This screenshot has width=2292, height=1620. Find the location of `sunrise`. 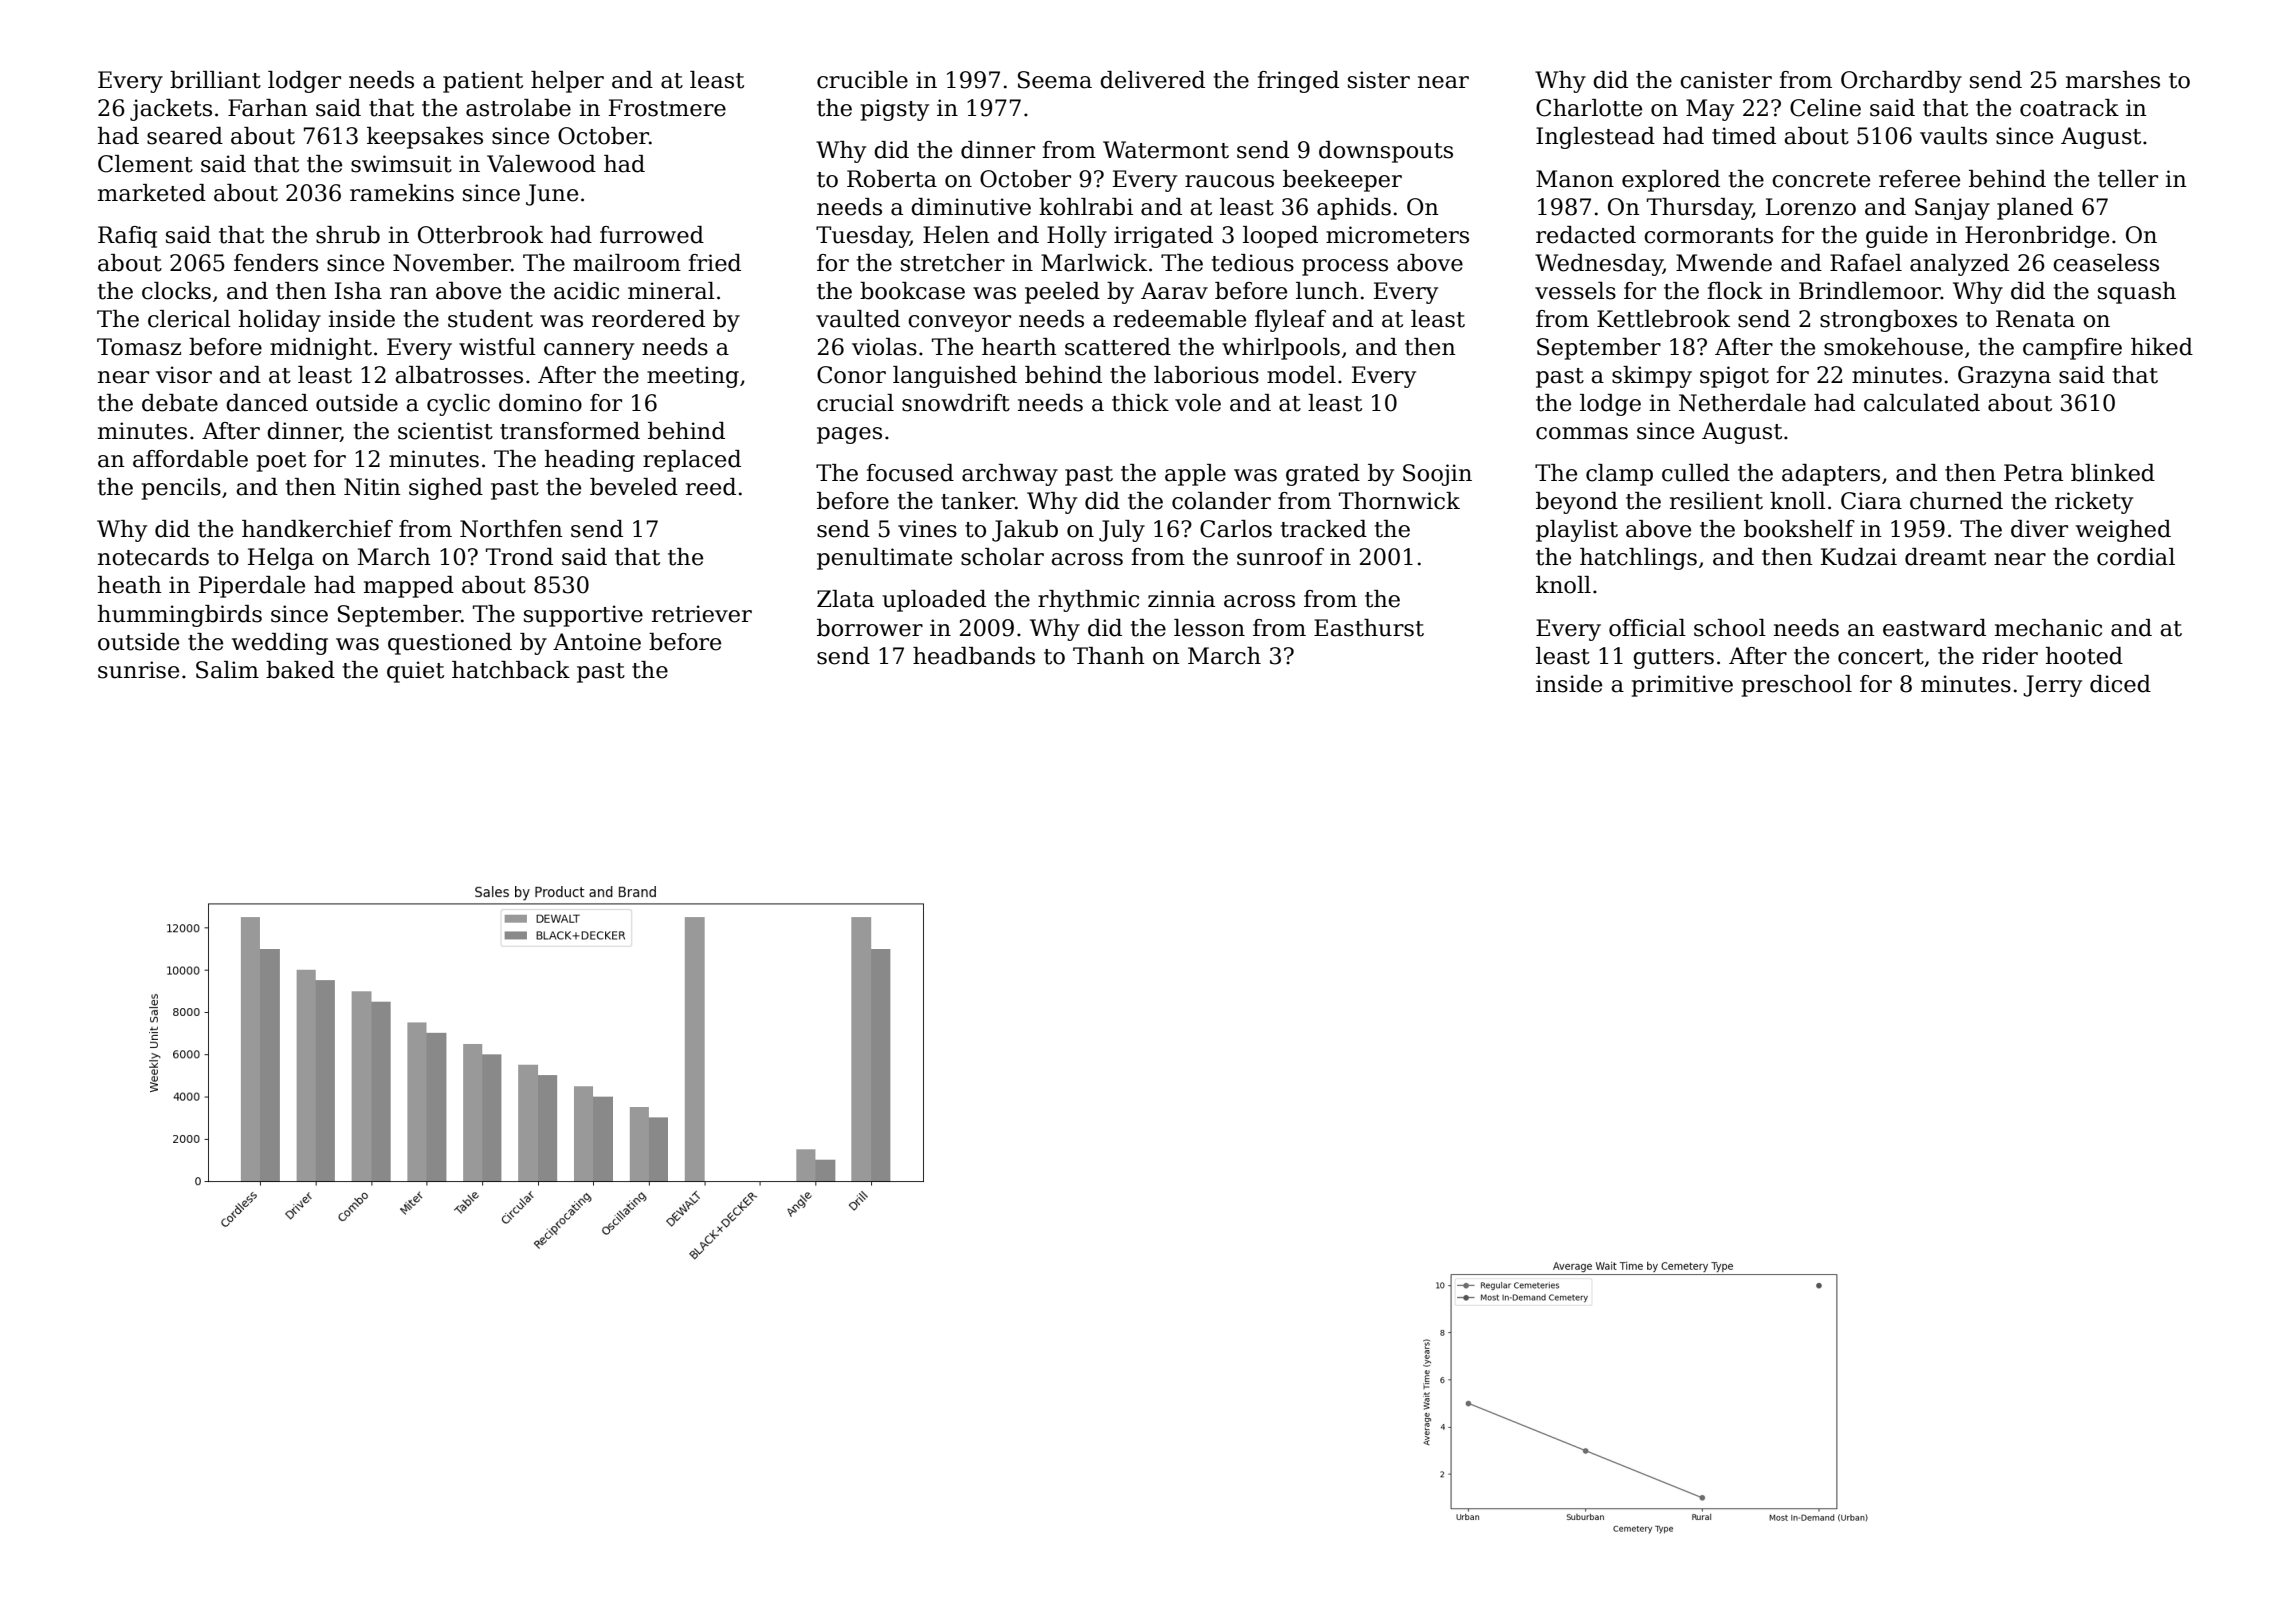

sunrise is located at coordinates (138, 670).
